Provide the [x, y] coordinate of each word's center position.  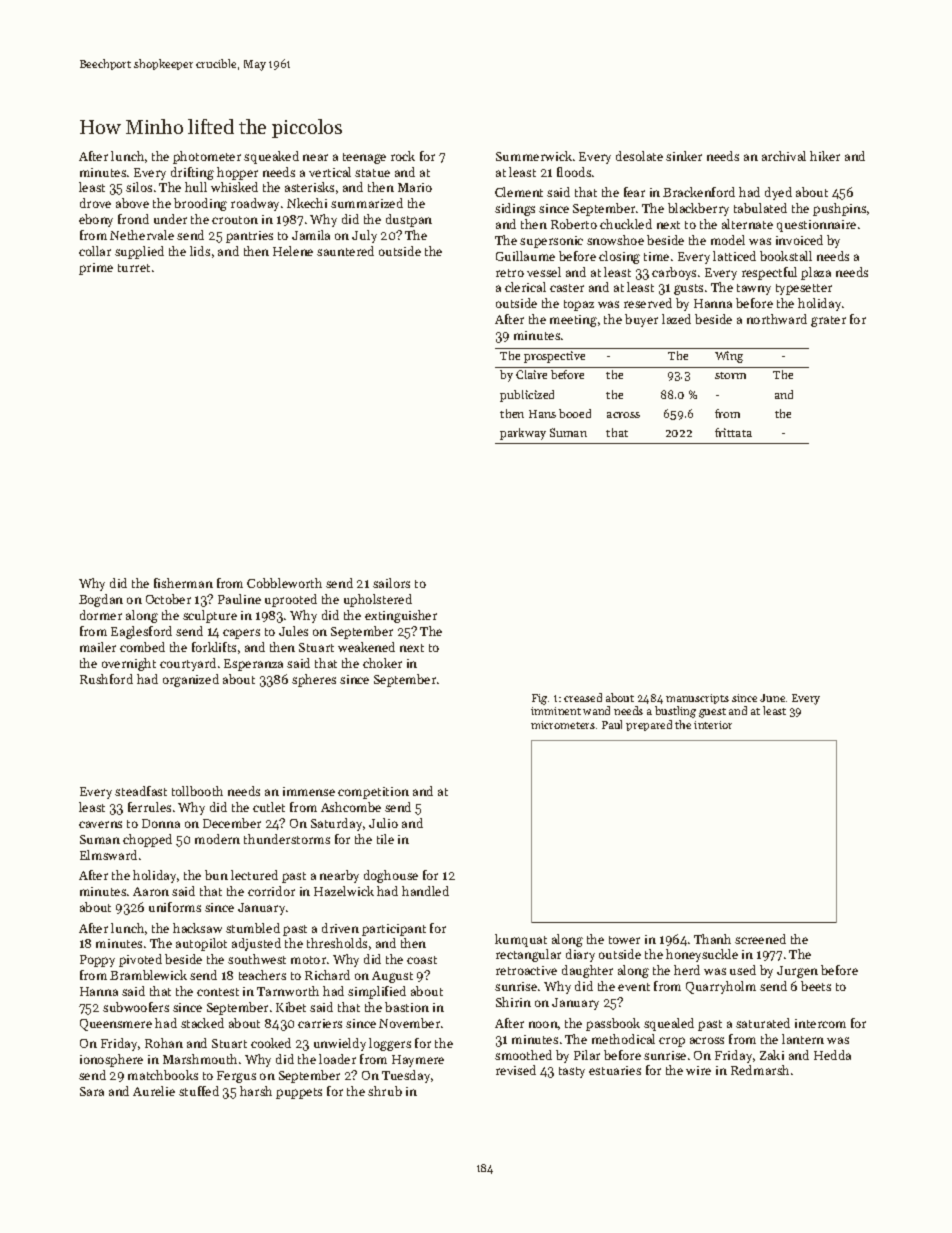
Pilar [587, 1055]
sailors [391, 583]
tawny [754, 289]
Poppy [97, 961]
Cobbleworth [284, 583]
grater [828, 321]
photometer [207, 157]
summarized [367, 203]
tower [624, 940]
